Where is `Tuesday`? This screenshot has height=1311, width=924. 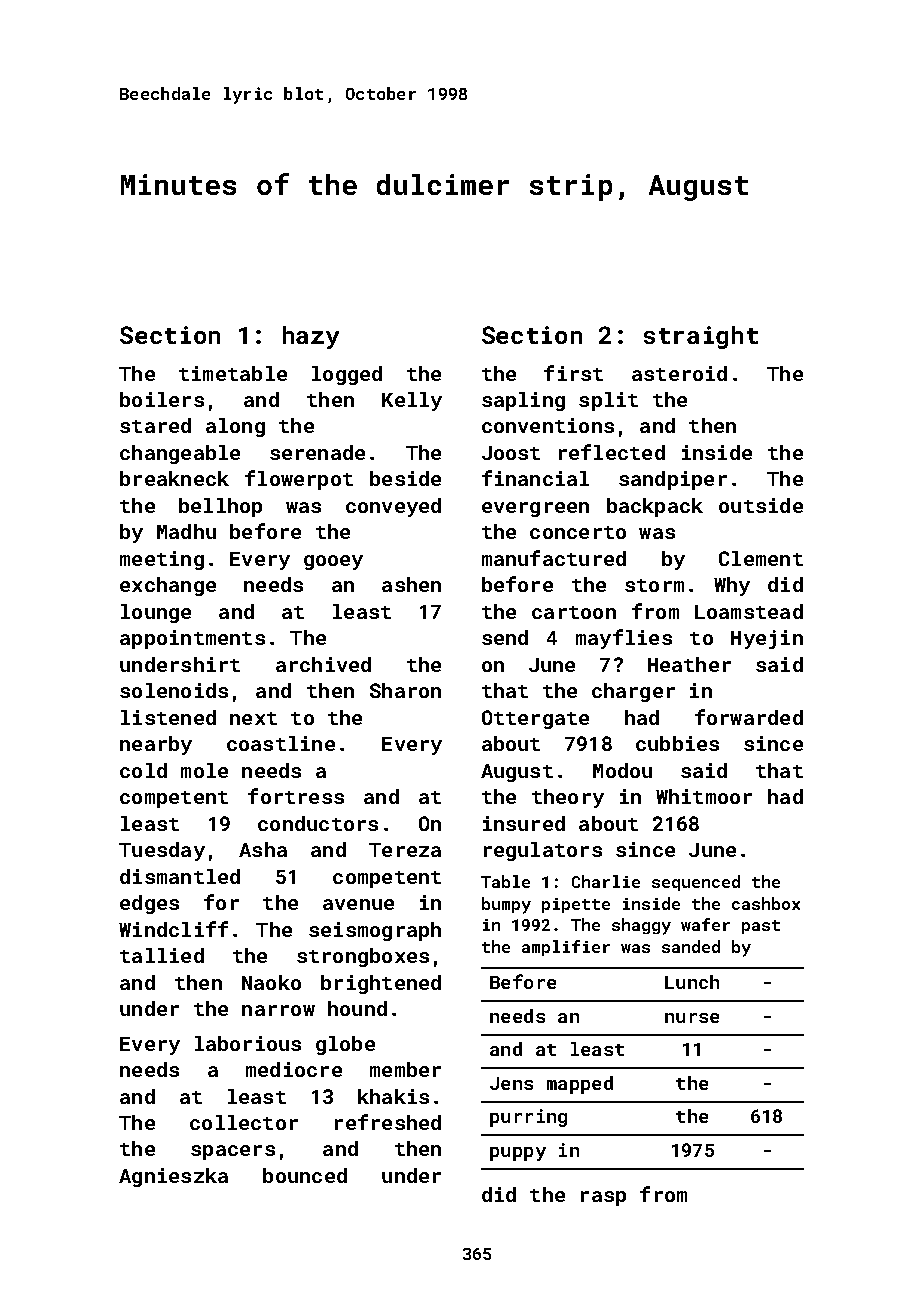
Tuesday is located at coordinates (162, 851).
